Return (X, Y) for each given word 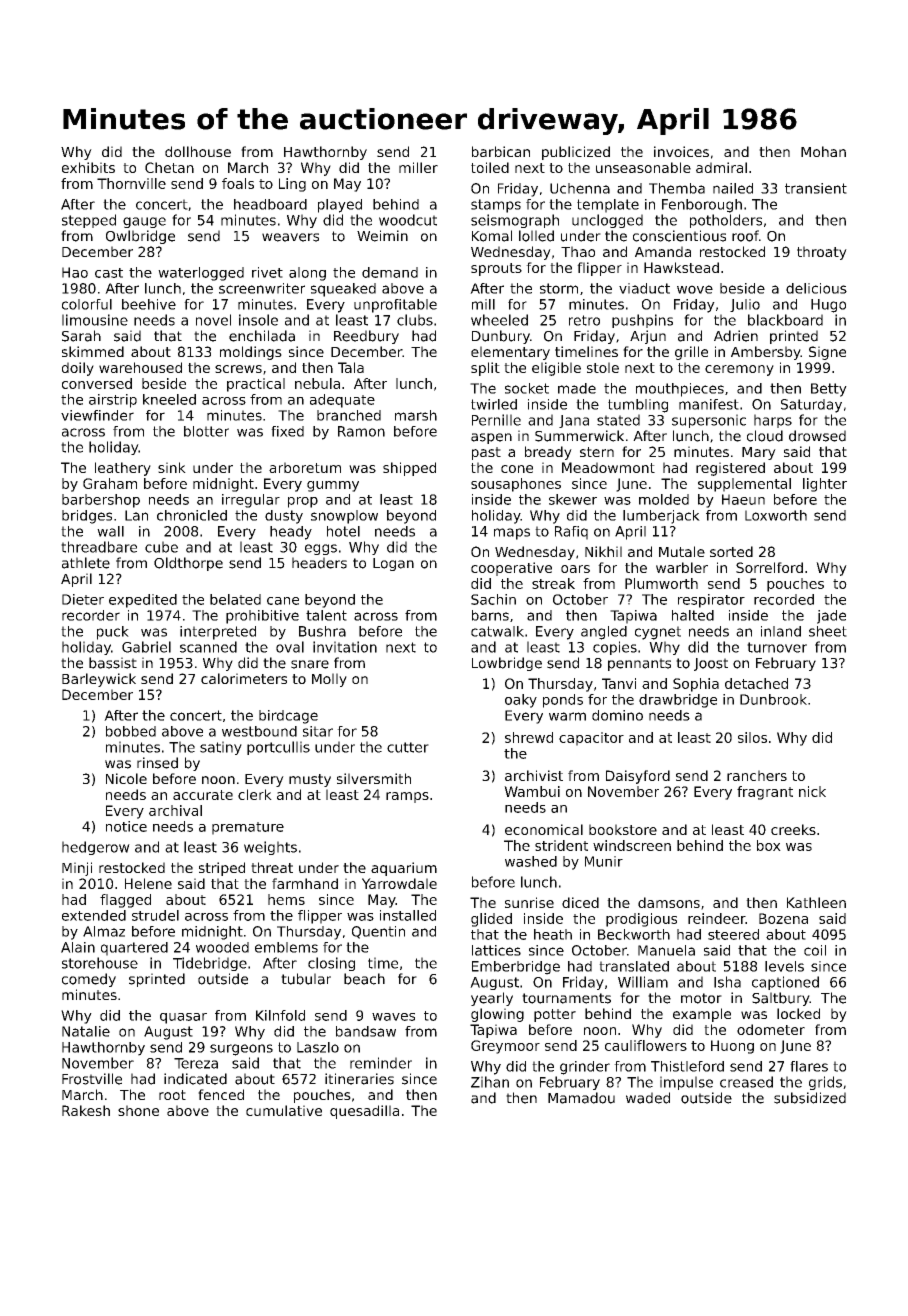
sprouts (496, 269)
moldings (251, 353)
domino (617, 715)
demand (390, 272)
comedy (89, 980)
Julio (745, 305)
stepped (89, 221)
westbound (259, 731)
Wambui (532, 791)
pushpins (642, 321)
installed (408, 915)
